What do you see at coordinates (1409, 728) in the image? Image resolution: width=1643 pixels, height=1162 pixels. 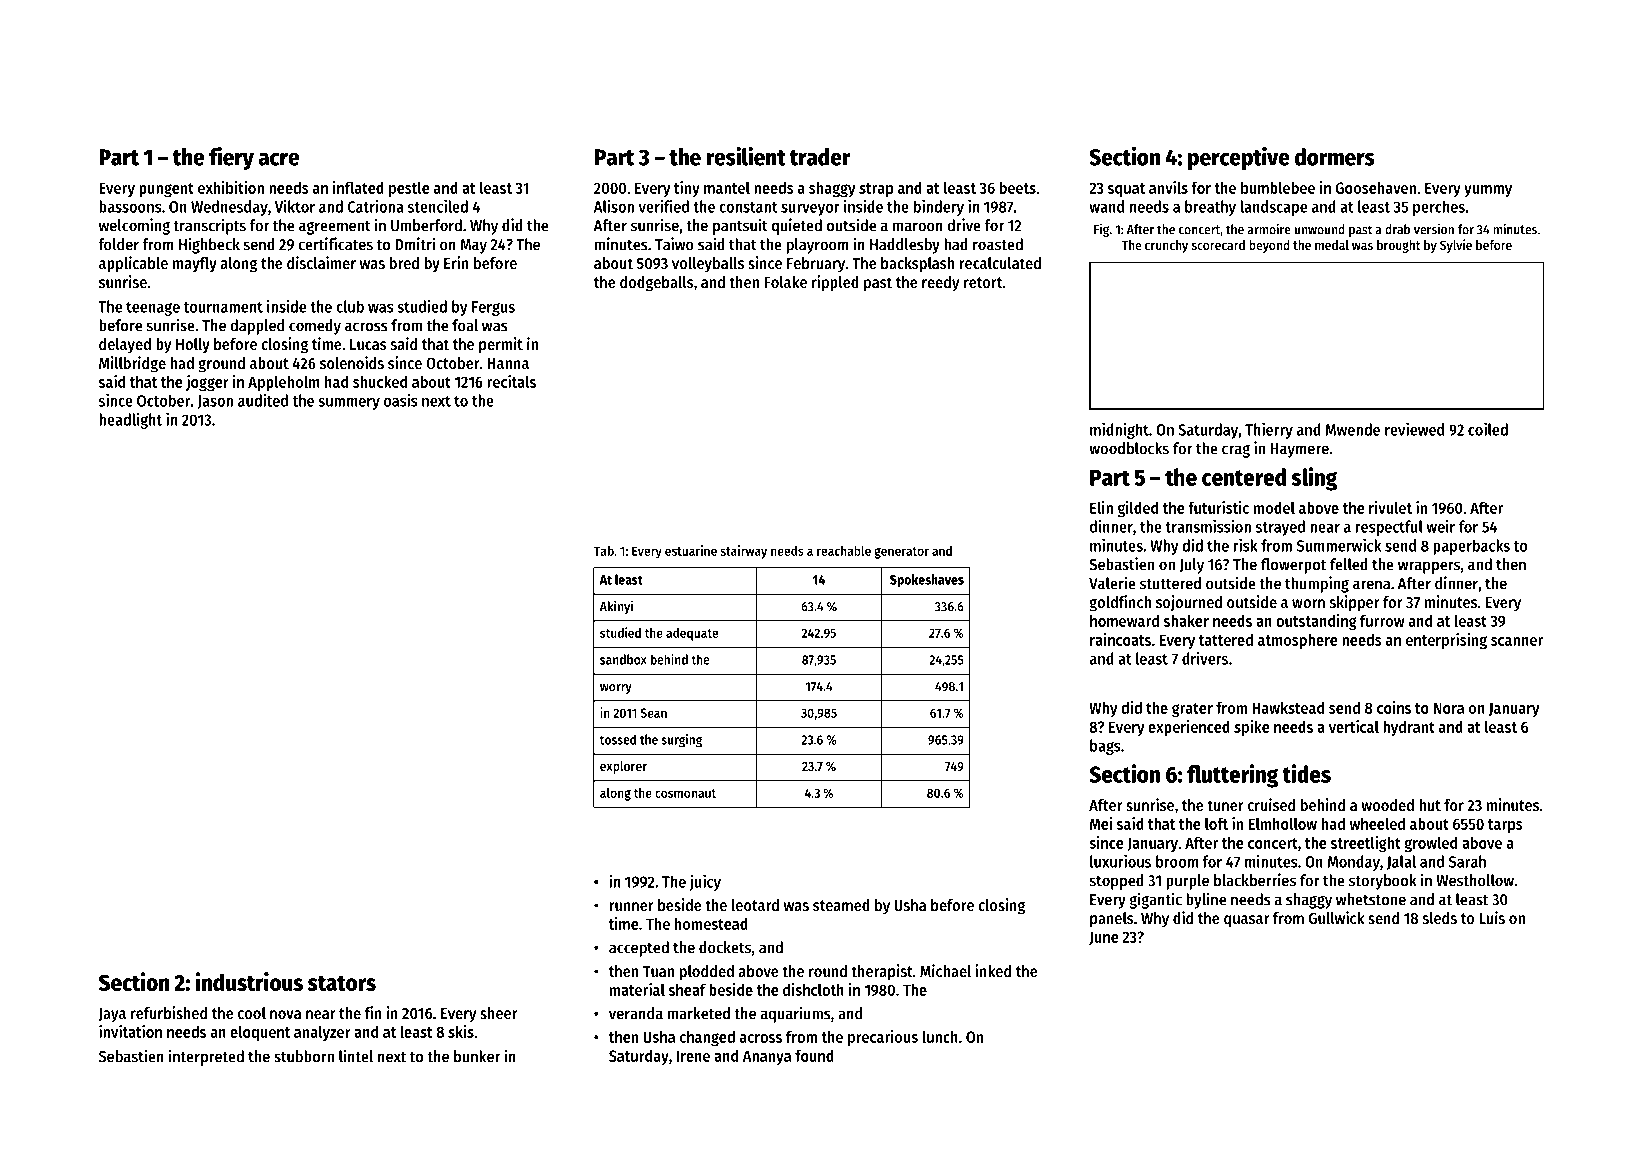 I see `hydrant` at bounding box center [1409, 728].
